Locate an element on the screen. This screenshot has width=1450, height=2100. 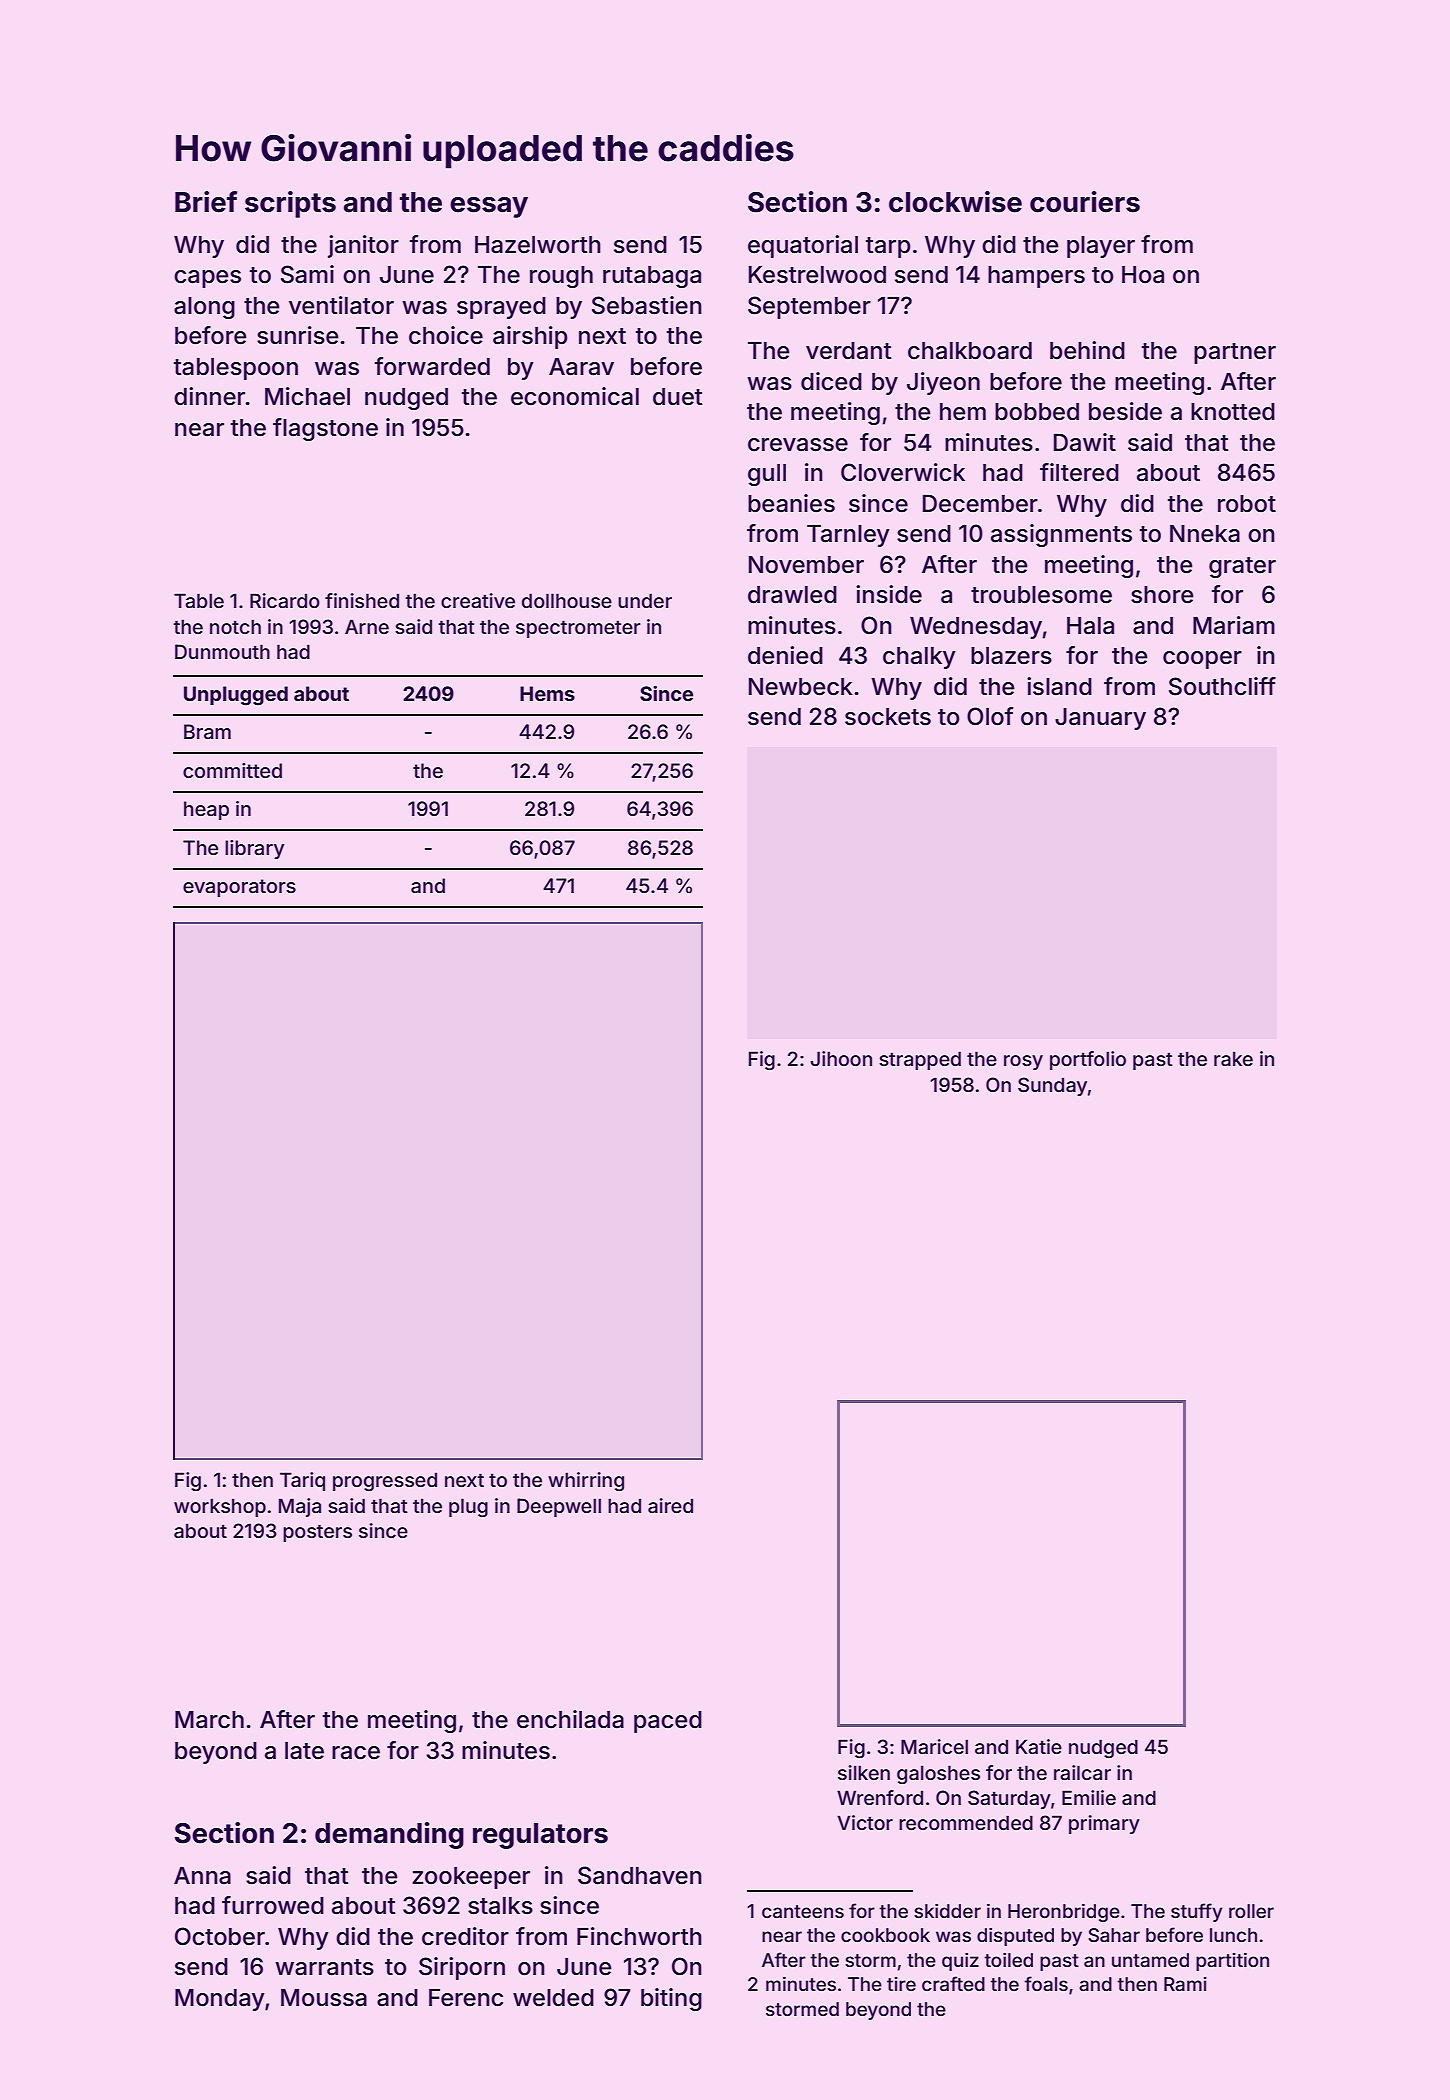
strapped is located at coordinates (920, 1060).
